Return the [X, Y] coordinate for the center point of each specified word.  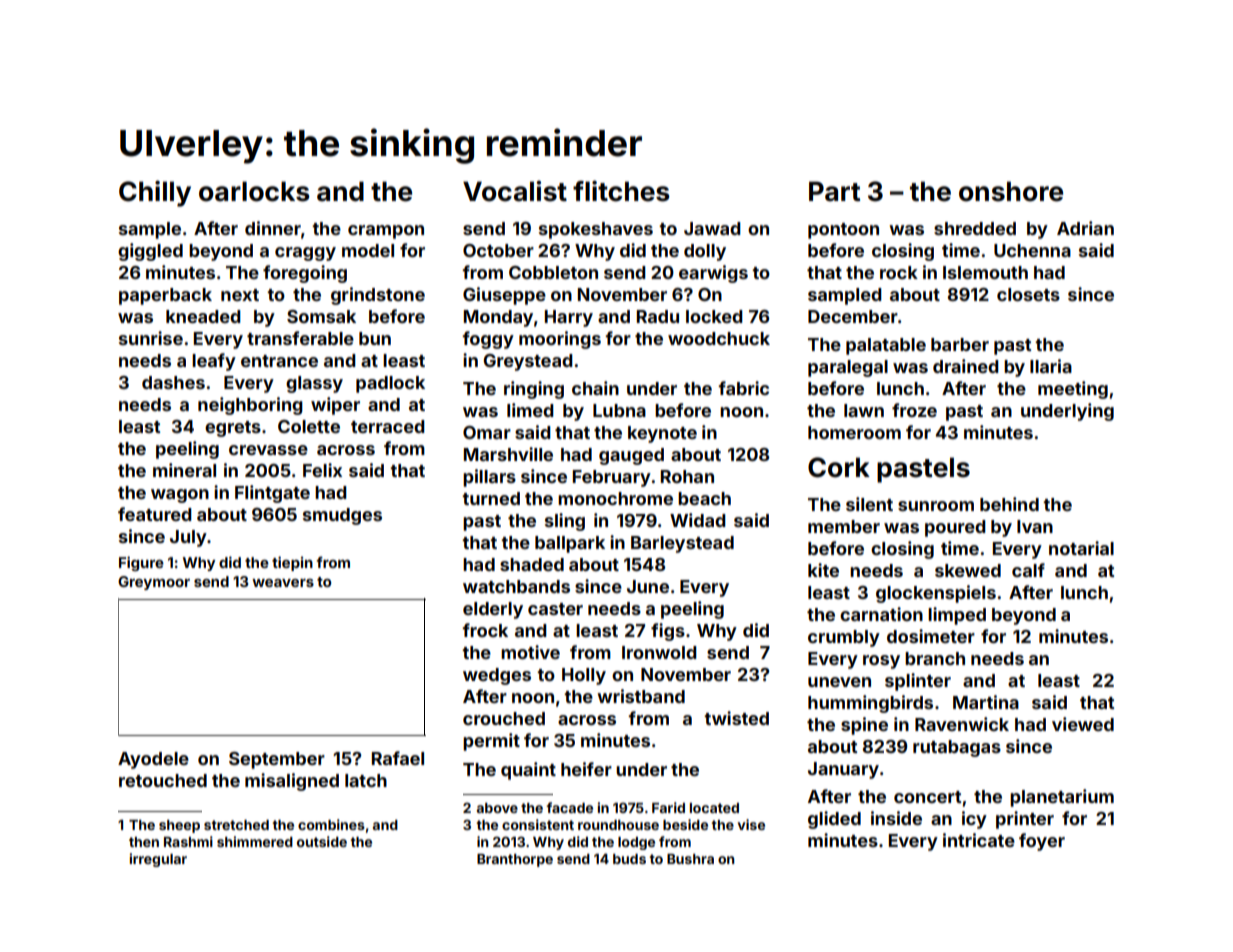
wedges [497, 676]
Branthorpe [515, 860]
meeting [1073, 390]
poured [955, 528]
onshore [1011, 191]
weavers [283, 583]
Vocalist [515, 191]
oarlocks [254, 191]
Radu [658, 316]
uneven [839, 682]
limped [957, 616]
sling [565, 522]
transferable [300, 338]
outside [322, 841]
